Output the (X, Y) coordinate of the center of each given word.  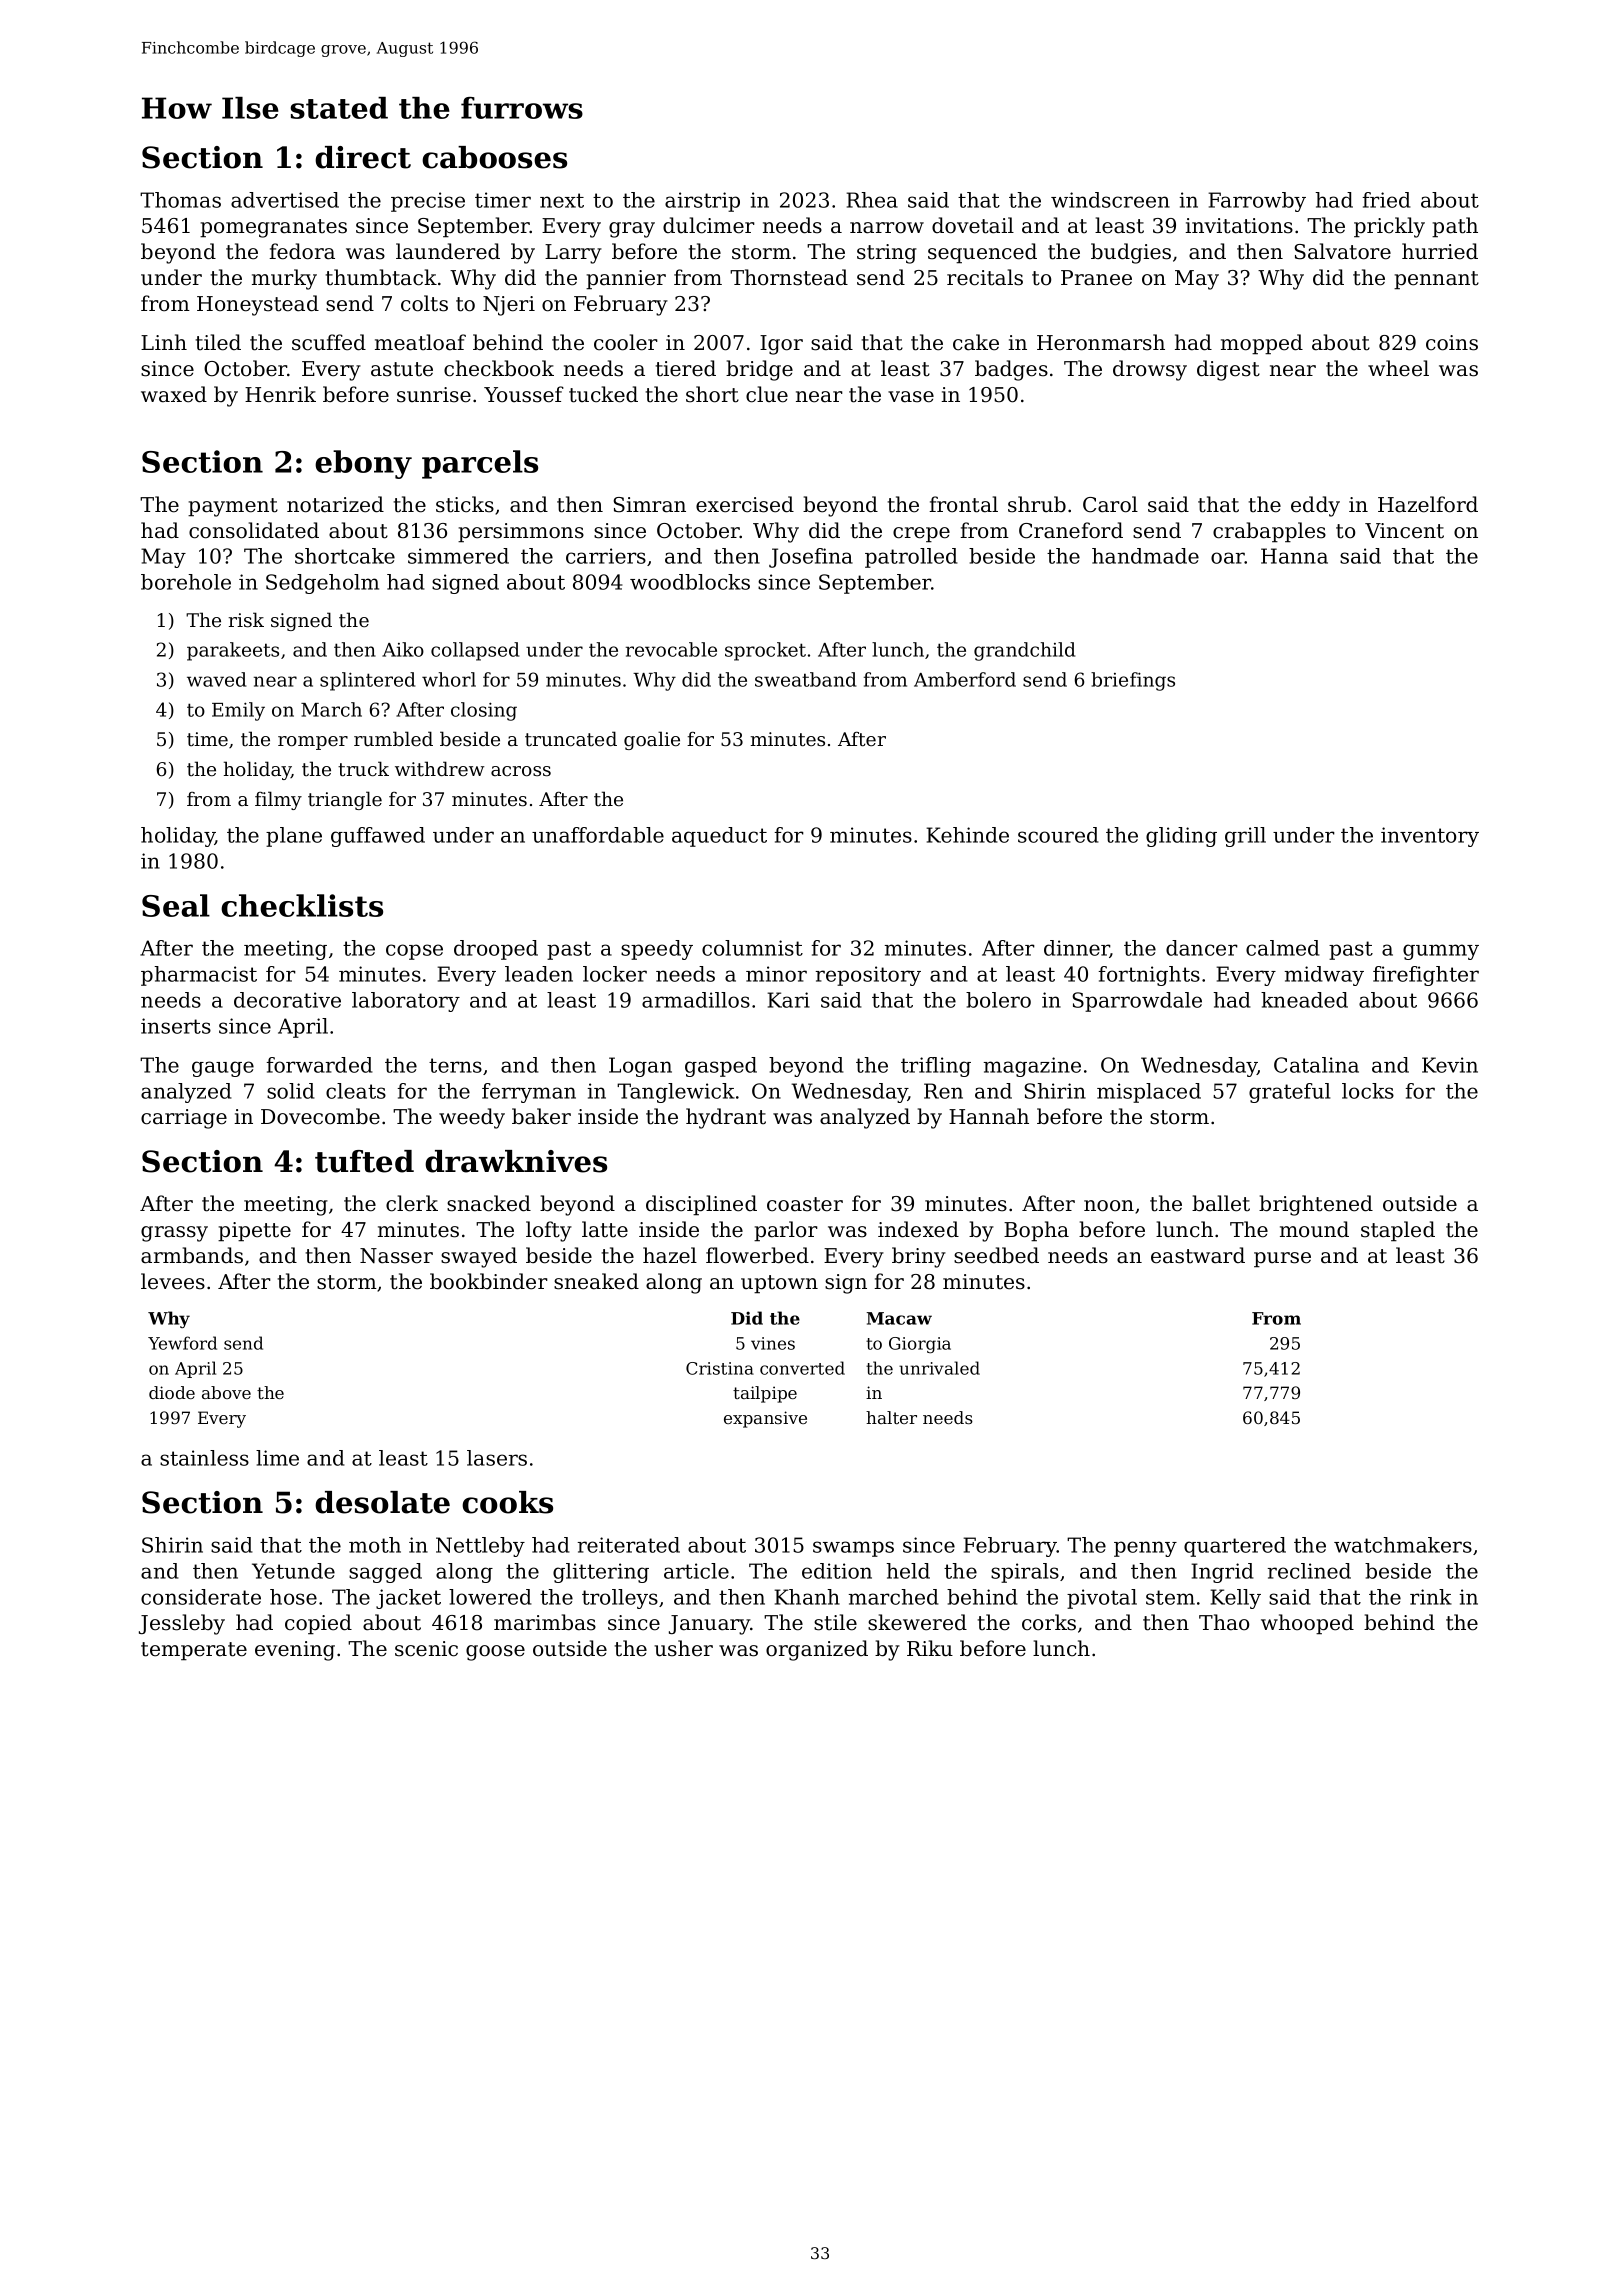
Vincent (1404, 531)
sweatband (805, 679)
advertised (285, 200)
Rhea (872, 200)
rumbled (393, 738)
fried (1386, 200)
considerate (201, 1597)
